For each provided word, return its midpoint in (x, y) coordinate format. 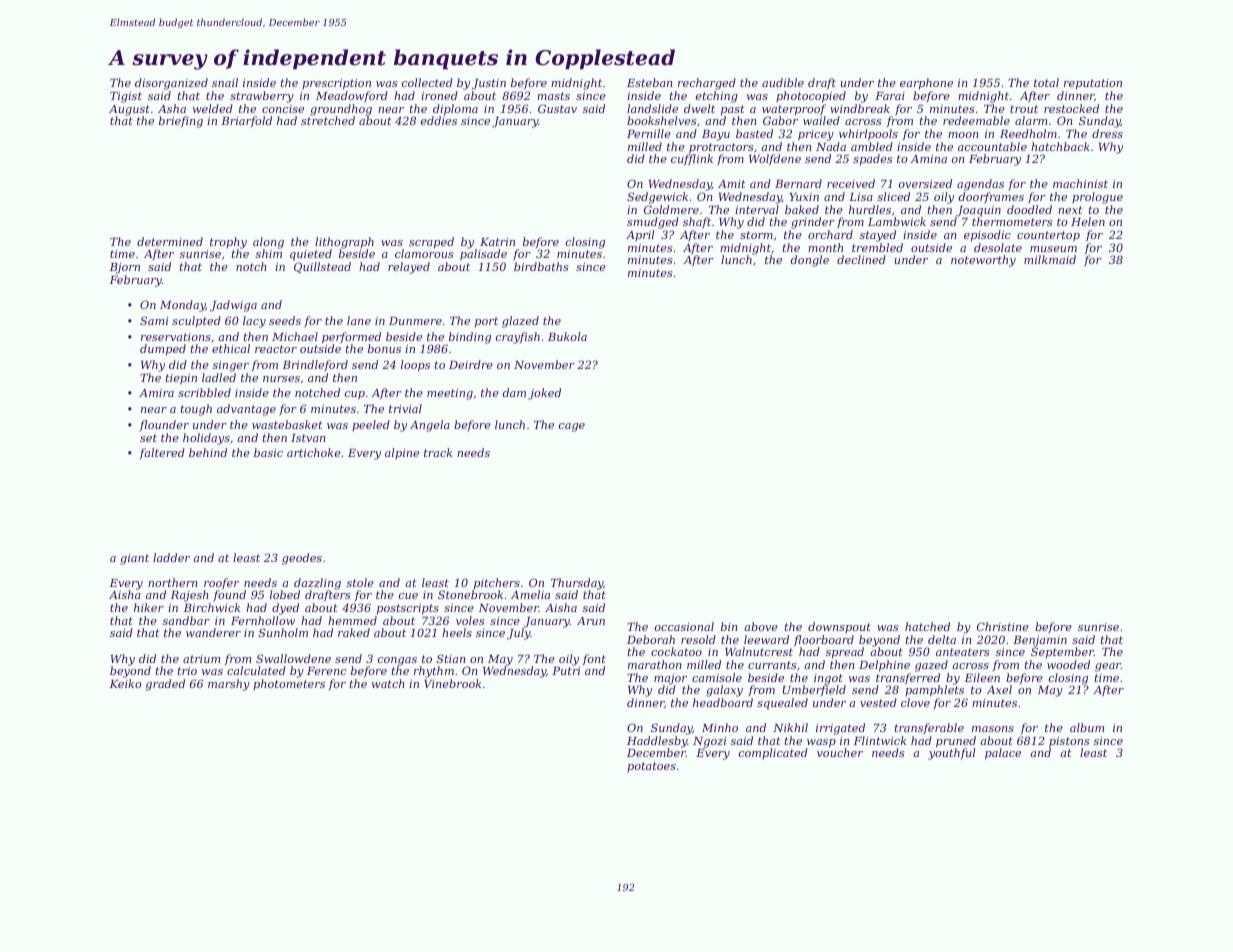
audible (783, 82)
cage (572, 427)
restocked (1071, 108)
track (438, 452)
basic (268, 452)
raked (354, 632)
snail (225, 82)
